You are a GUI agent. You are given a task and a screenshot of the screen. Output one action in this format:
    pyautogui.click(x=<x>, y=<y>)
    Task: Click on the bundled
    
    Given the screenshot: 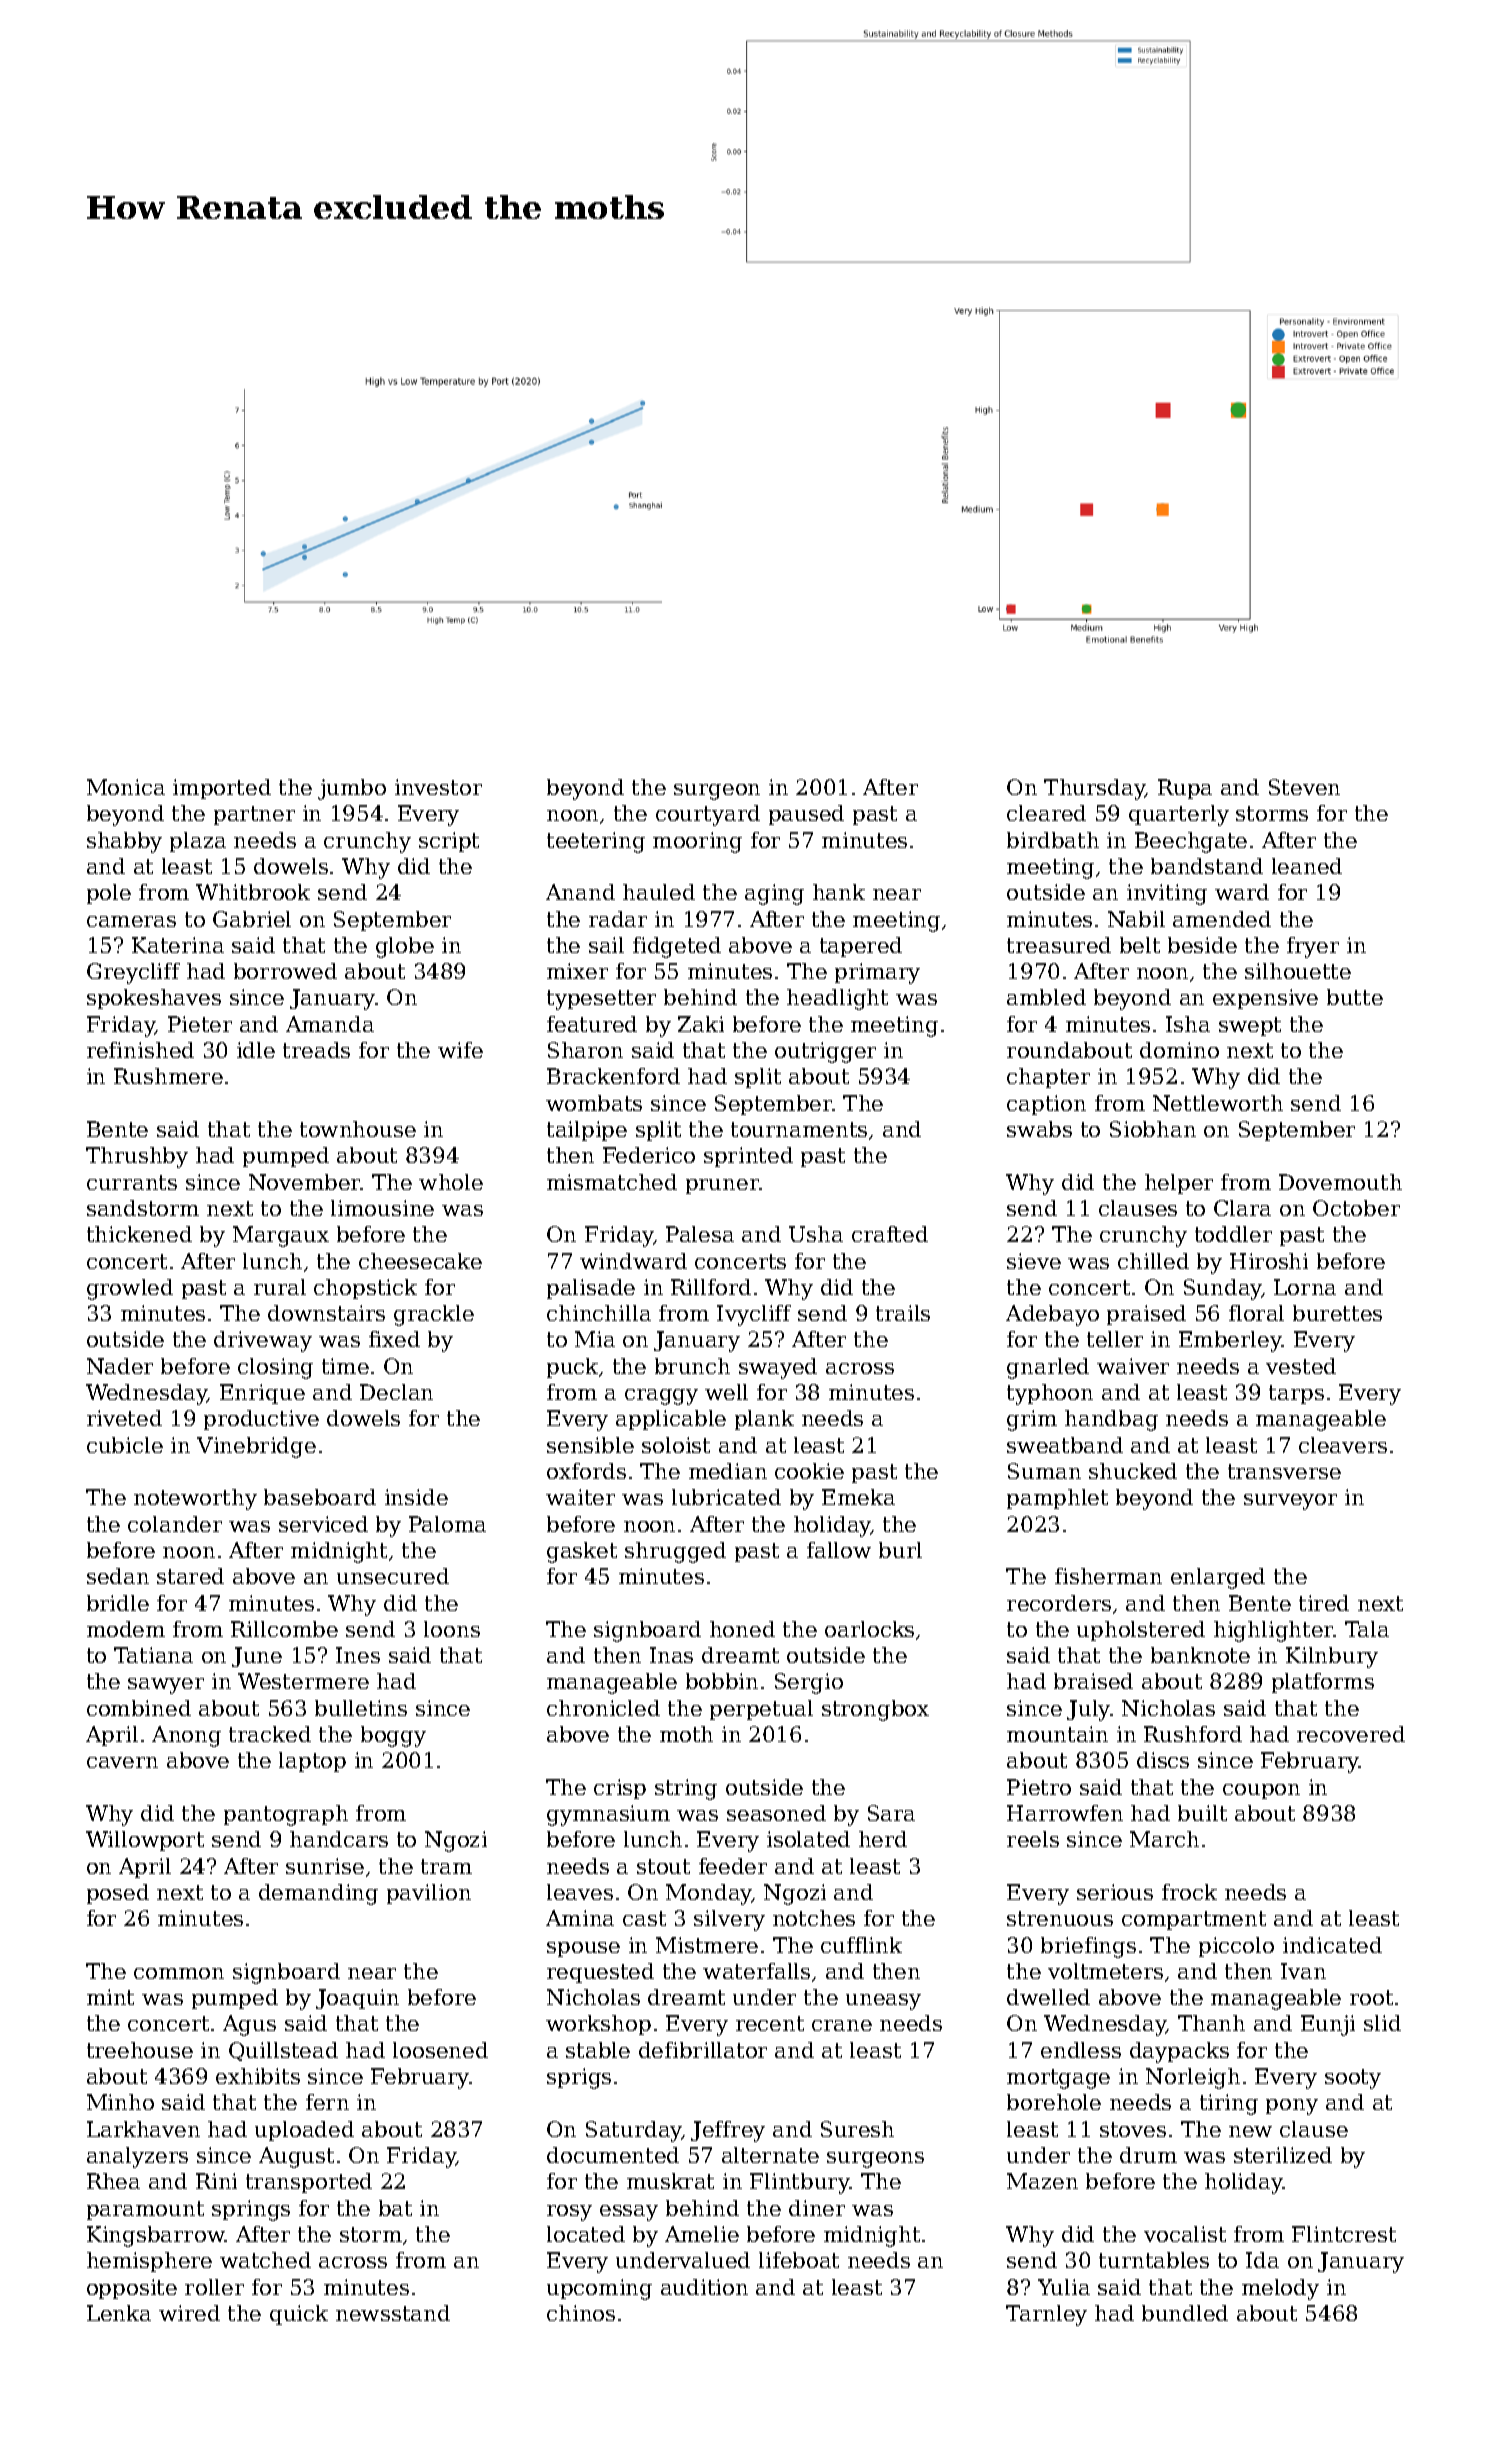 What is the action you would take?
    pyautogui.click(x=1185, y=2313)
